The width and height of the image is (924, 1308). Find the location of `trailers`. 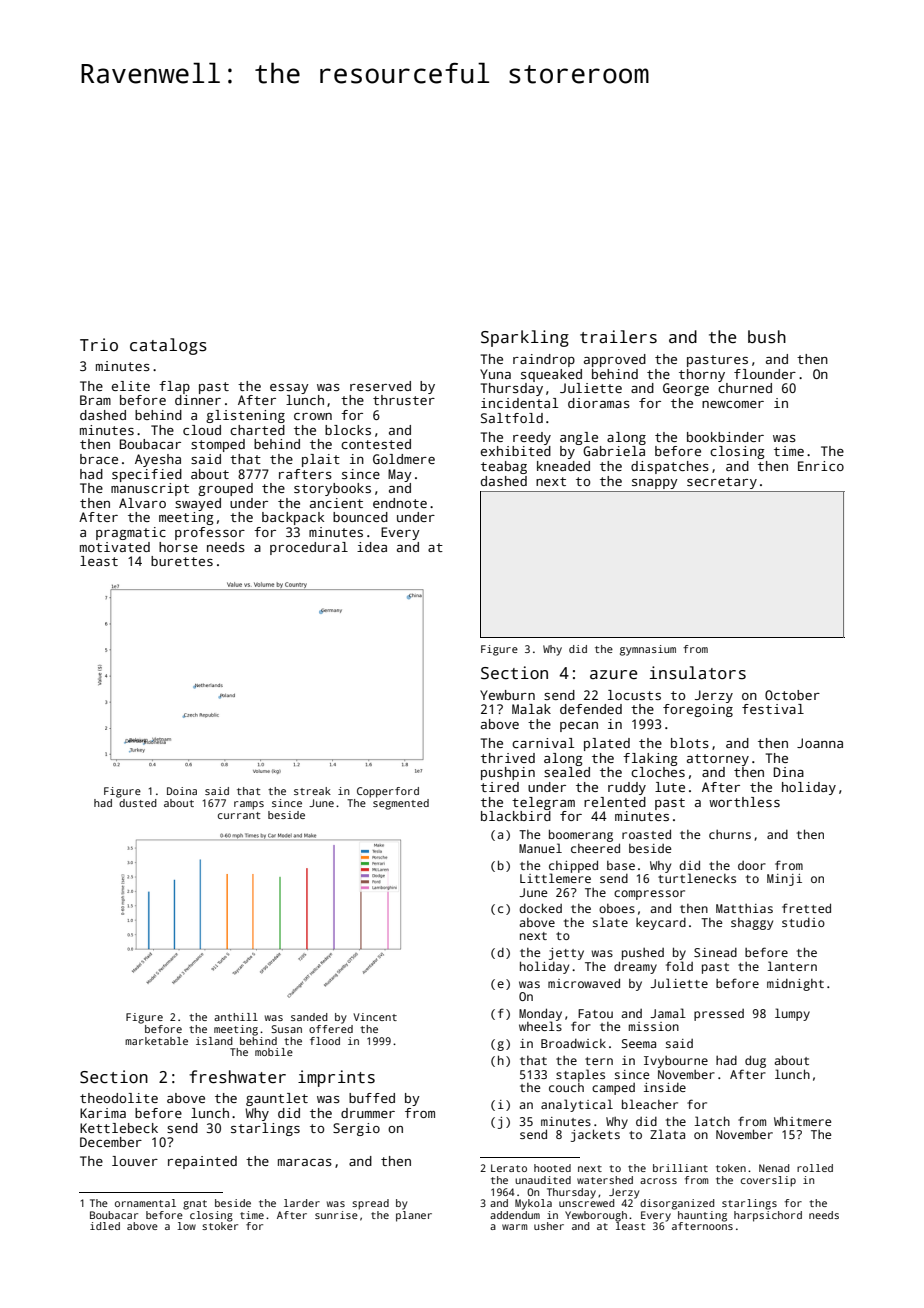

trailers is located at coordinates (618, 337).
